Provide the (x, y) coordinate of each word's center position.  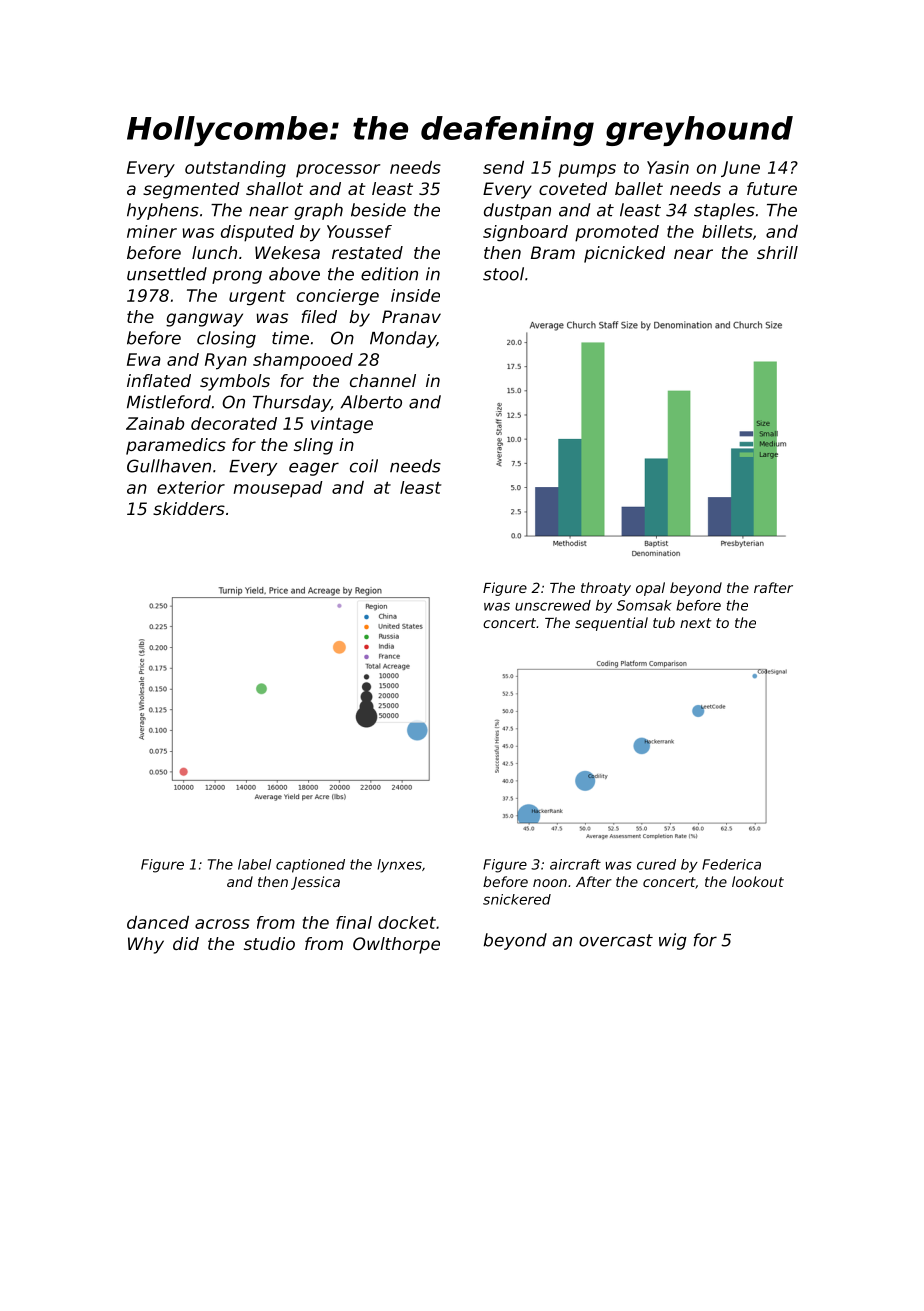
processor (338, 170)
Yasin (668, 167)
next (695, 623)
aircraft (575, 864)
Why (146, 945)
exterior (191, 487)
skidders (189, 508)
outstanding (235, 169)
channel (383, 380)
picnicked (624, 254)
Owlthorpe (396, 945)
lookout (758, 881)
